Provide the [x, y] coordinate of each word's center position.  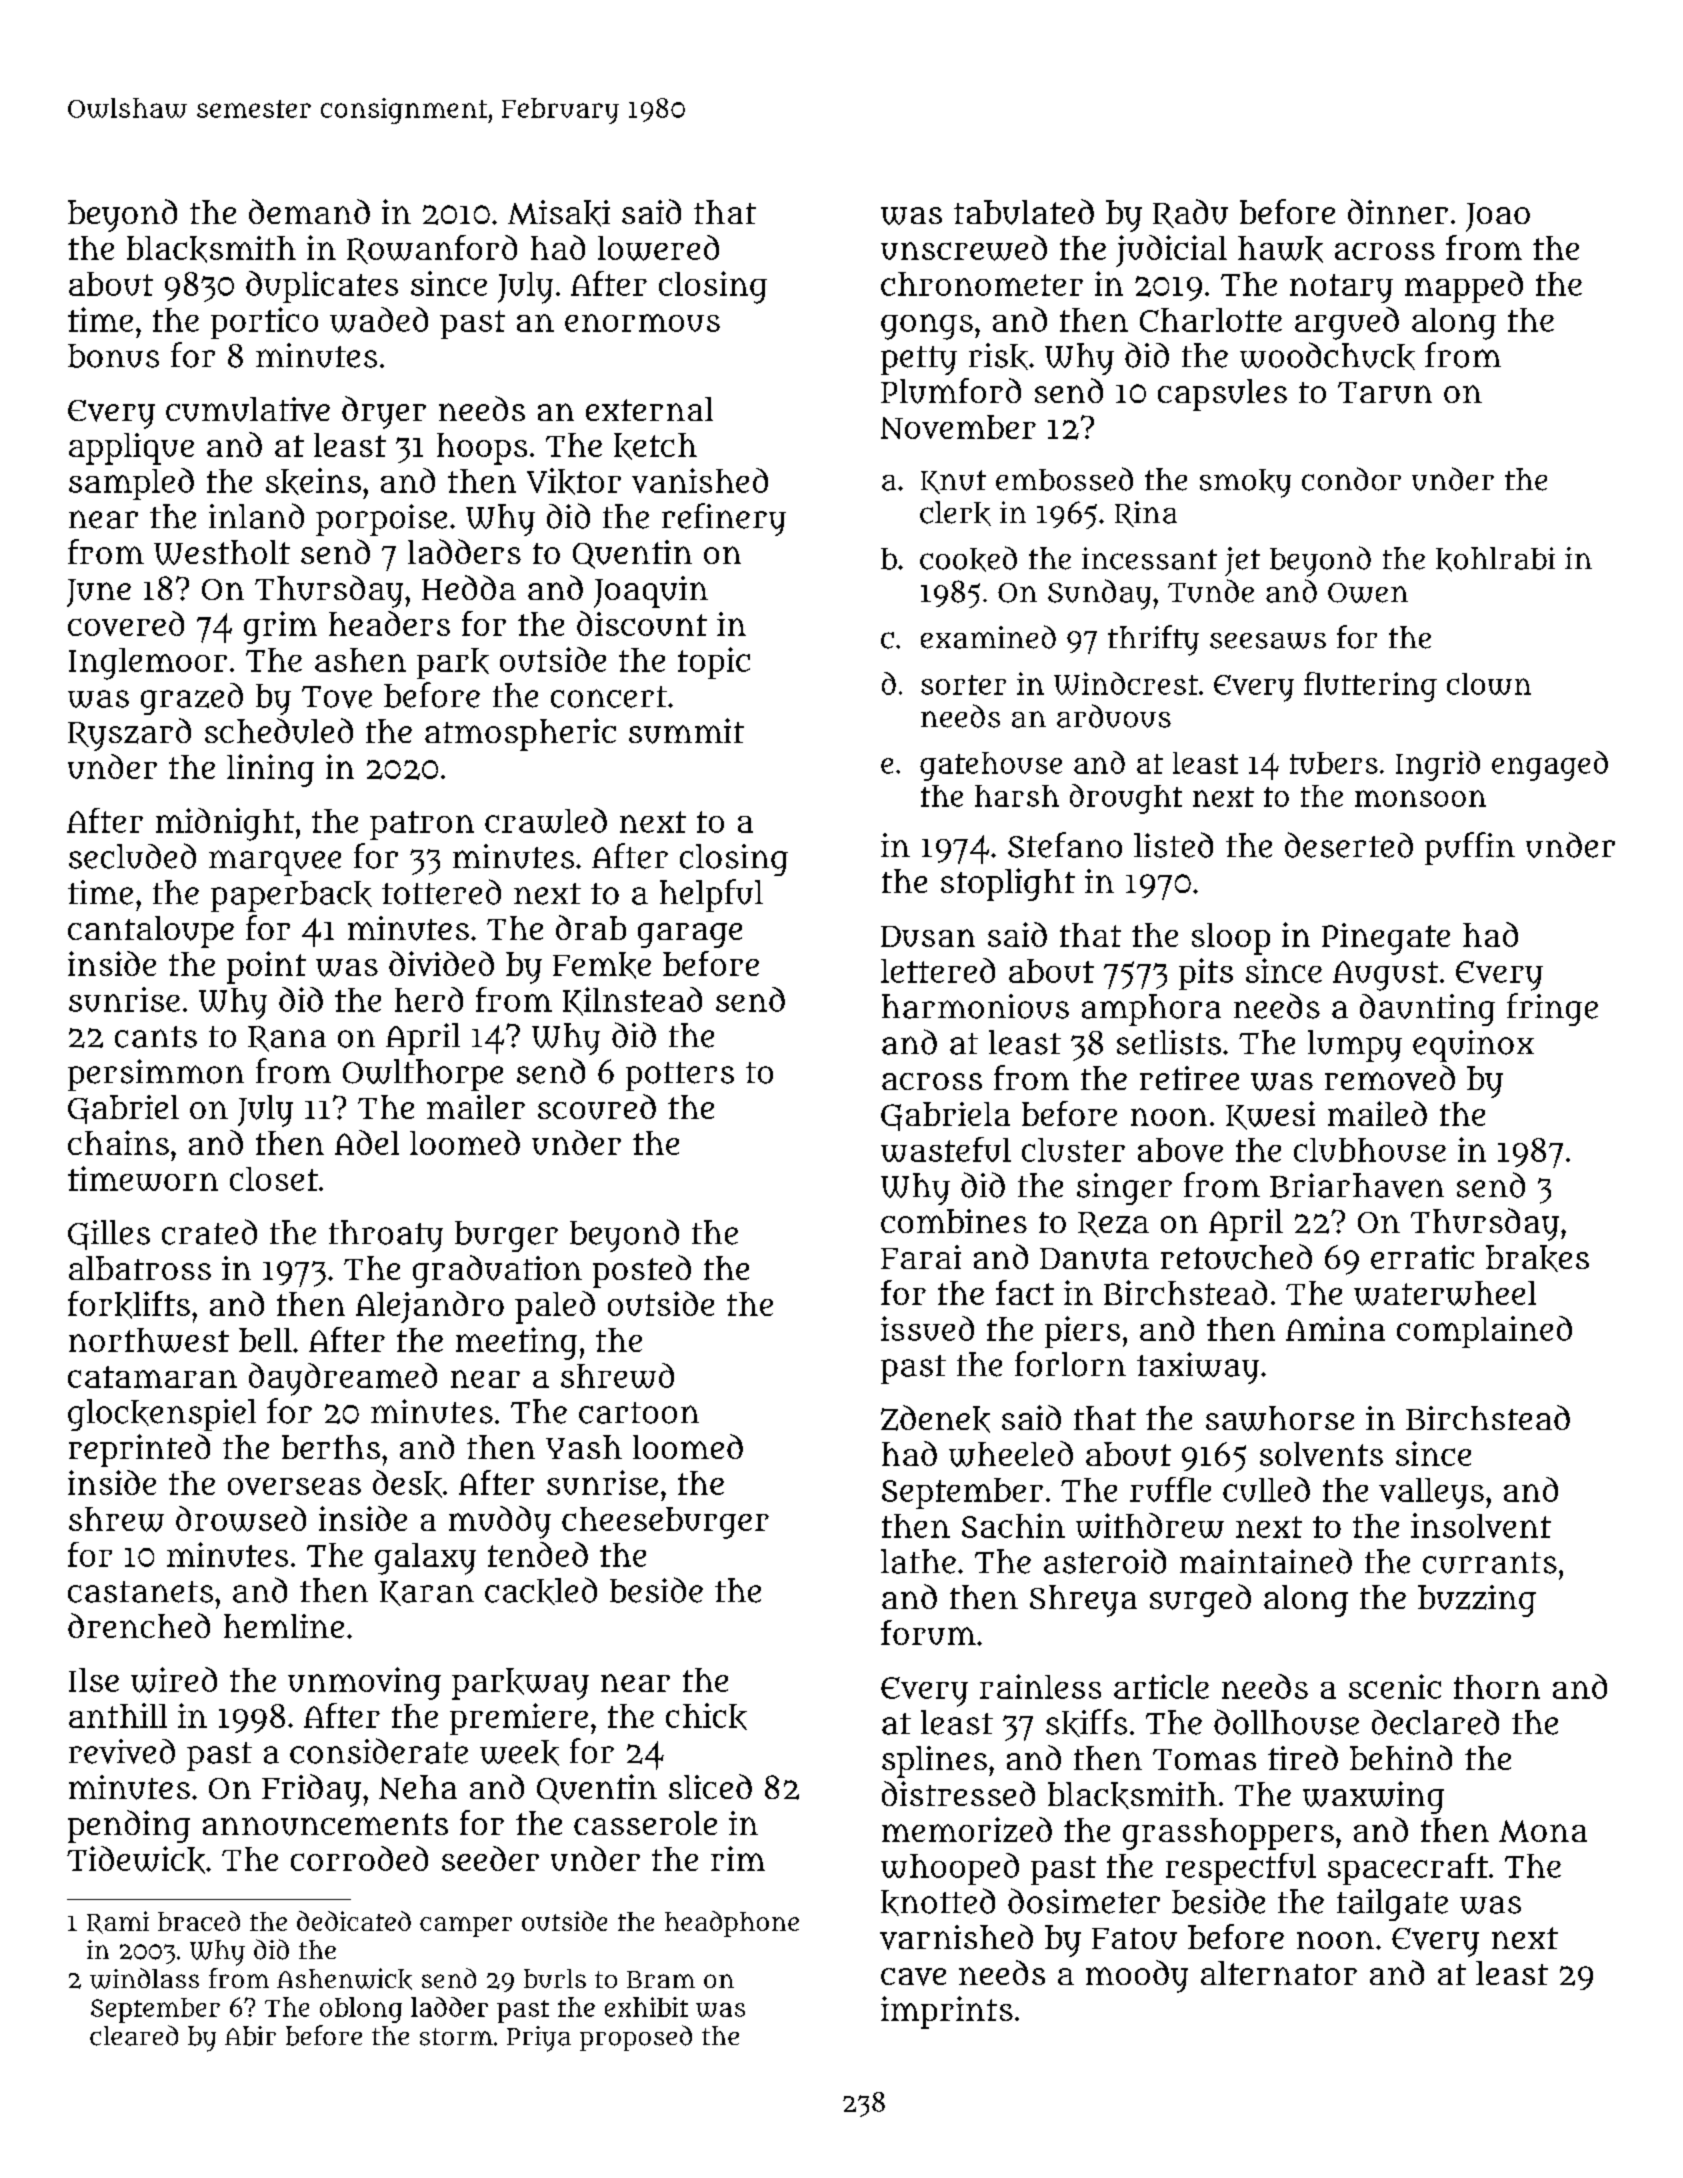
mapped [1464, 287]
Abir [250, 2036]
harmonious [975, 1006]
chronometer [982, 284]
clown [1489, 684]
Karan [427, 1593]
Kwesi [1270, 1115]
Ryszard [129, 734]
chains [118, 1142]
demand [309, 211]
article [1161, 1686]
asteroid [1105, 1561]
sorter [963, 685]
